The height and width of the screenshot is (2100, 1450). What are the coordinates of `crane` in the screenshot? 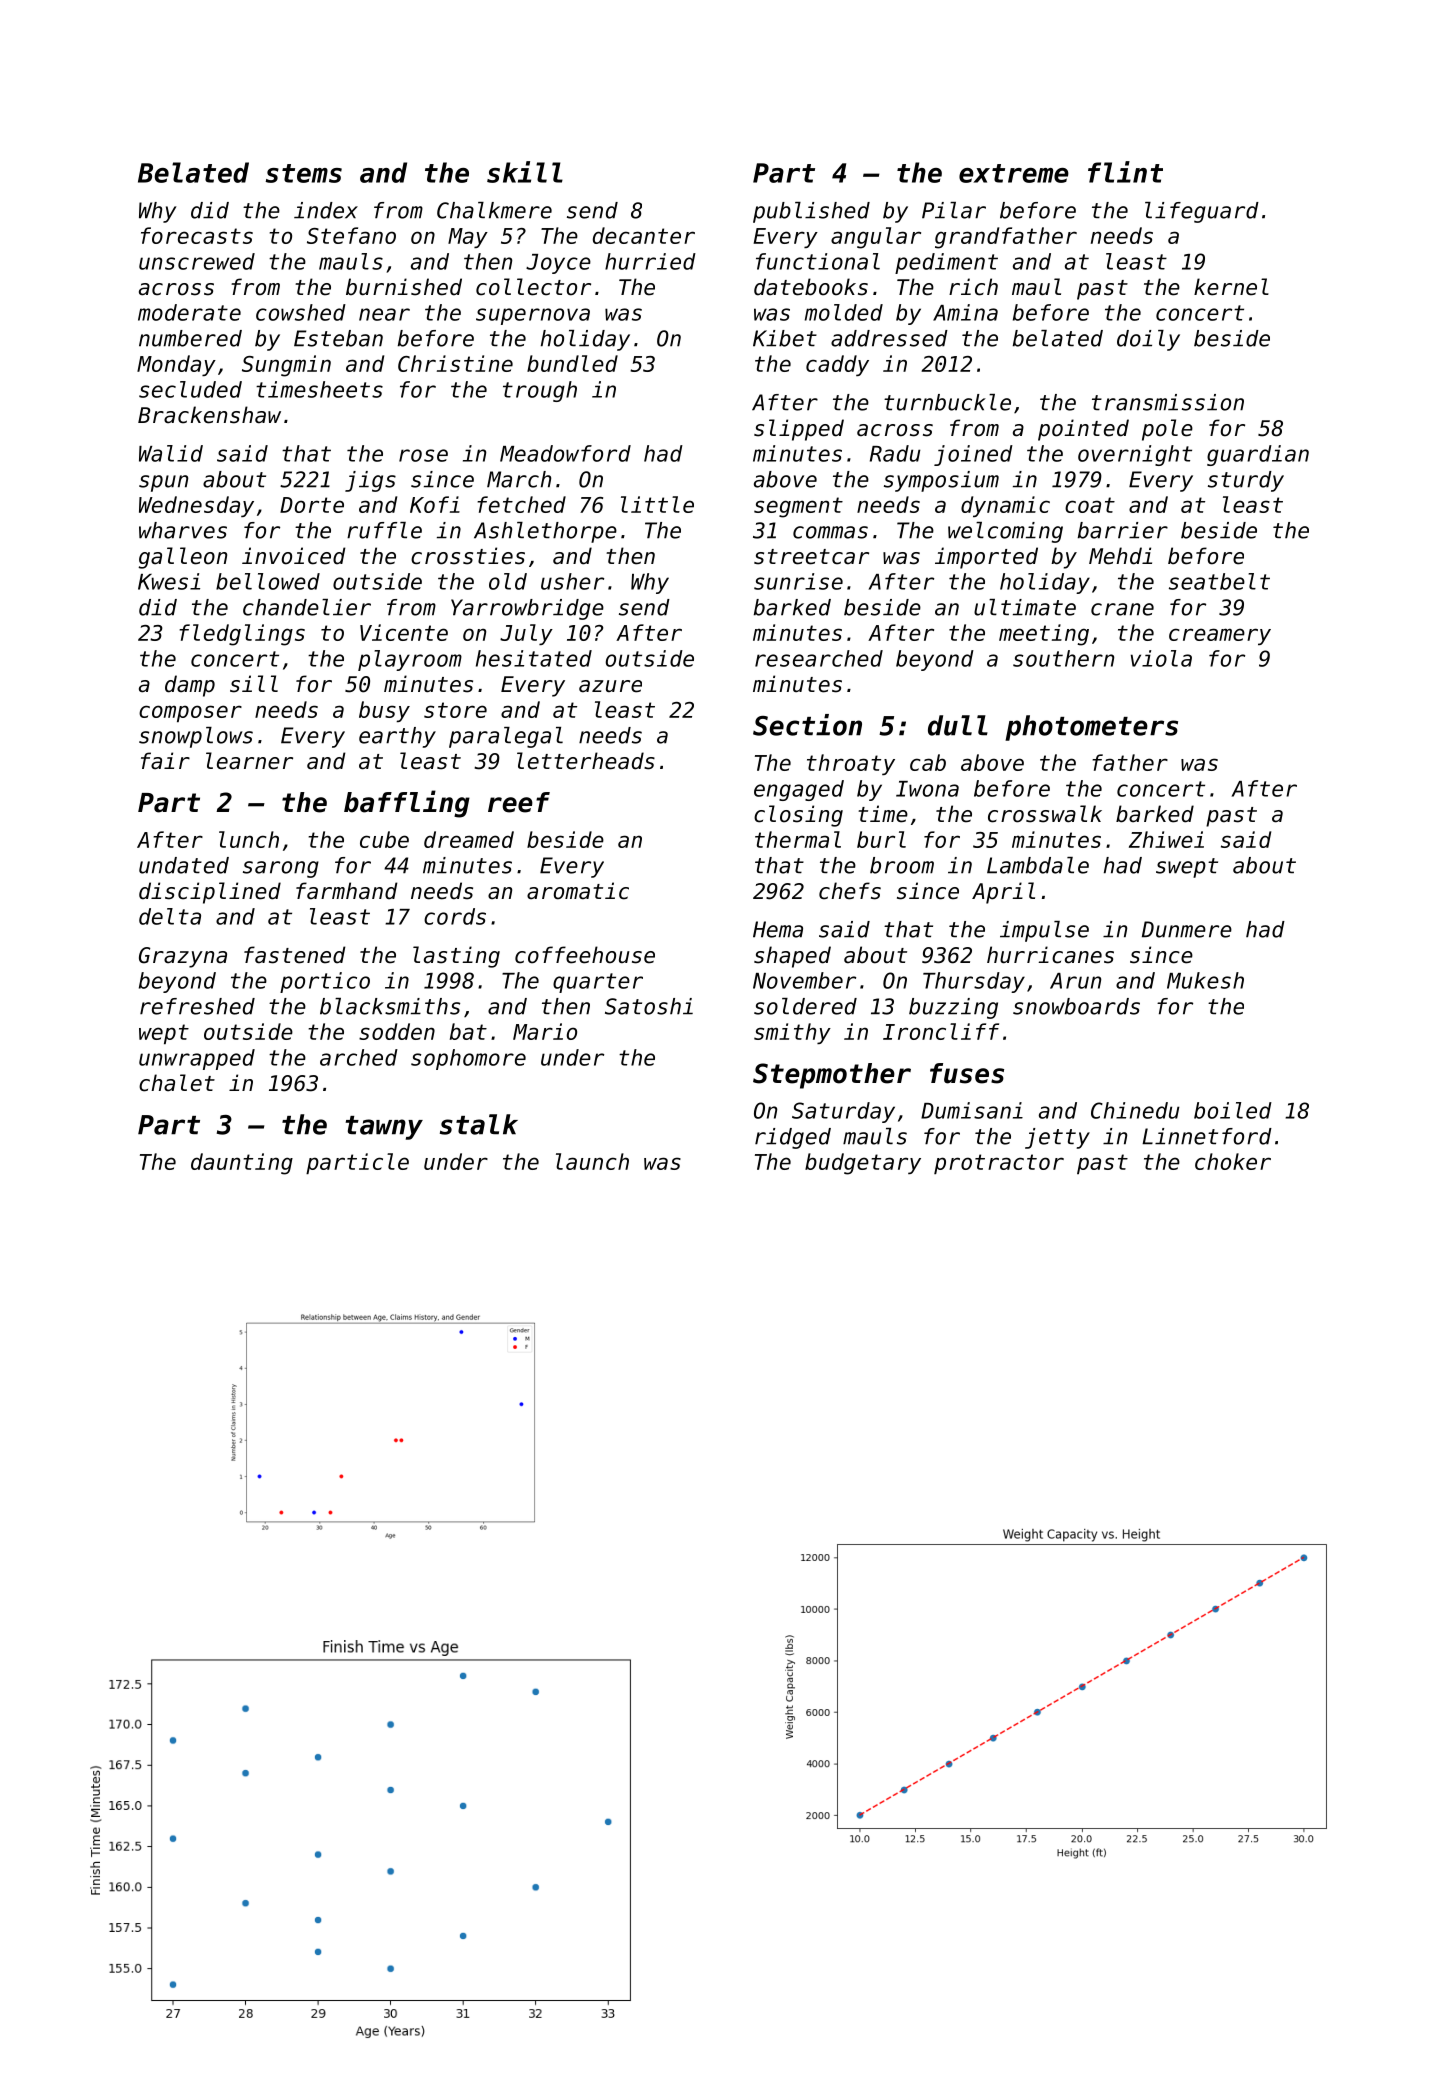 It's located at (1122, 609).
